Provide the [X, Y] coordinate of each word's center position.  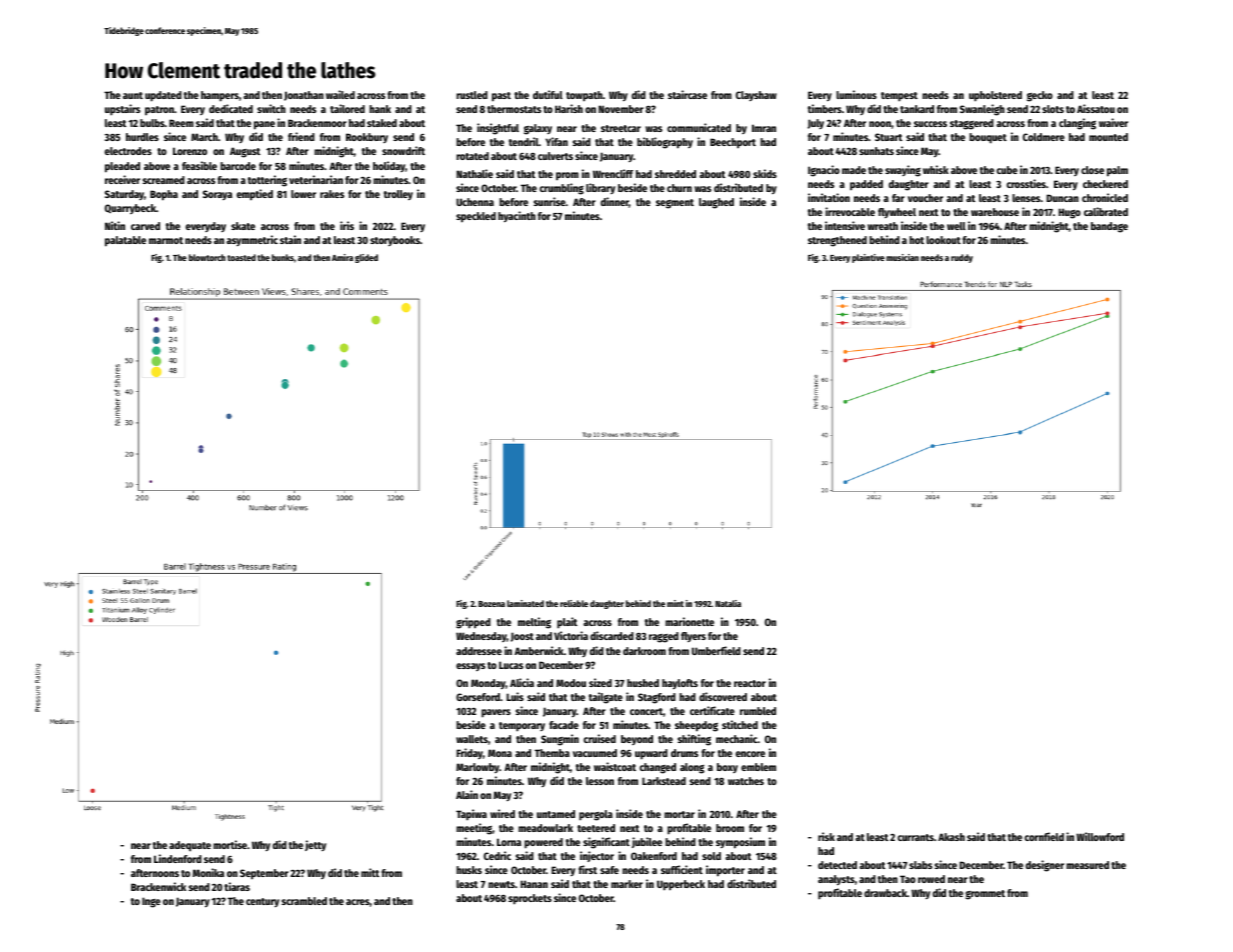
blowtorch [207, 257]
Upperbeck [681, 885]
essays [470, 667]
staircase [687, 94]
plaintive [868, 258]
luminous [856, 94]
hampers [220, 96]
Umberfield [716, 650]
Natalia [728, 603]
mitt [370, 872]
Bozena [491, 604]
